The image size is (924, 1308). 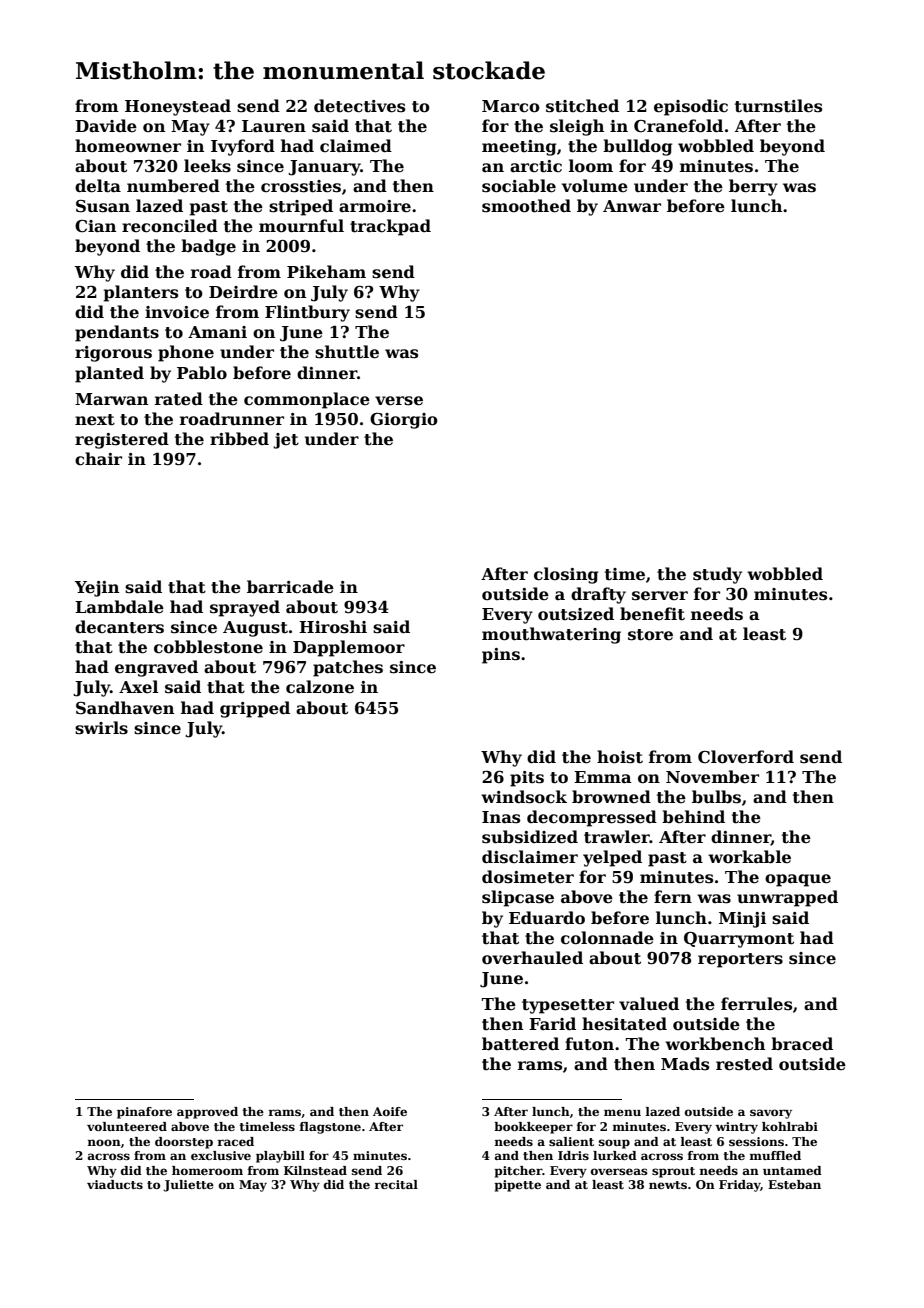 What do you see at coordinates (576, 614) in the document?
I see `outsized` at bounding box center [576, 614].
